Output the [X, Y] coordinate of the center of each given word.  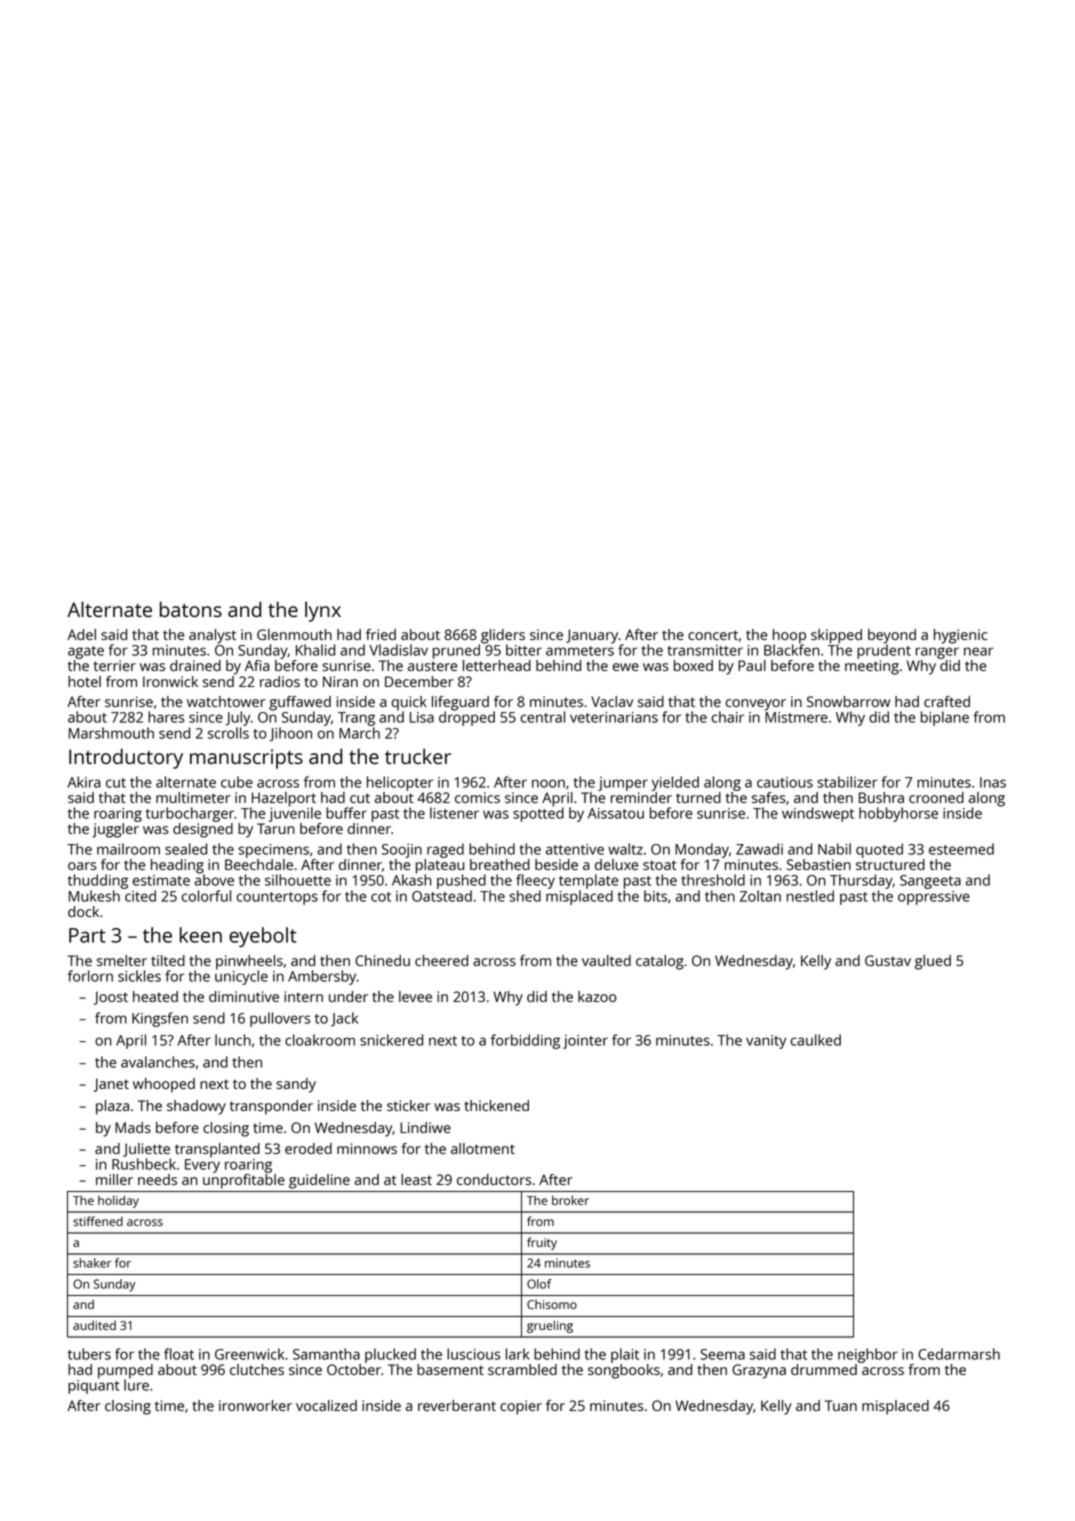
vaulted [606, 960]
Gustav [888, 960]
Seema [722, 1354]
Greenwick [249, 1354]
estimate [161, 880]
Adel [81, 634]
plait [625, 1355]
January [592, 636]
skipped [836, 636]
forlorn [90, 976]
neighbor [868, 1355]
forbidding [525, 1041]
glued [933, 962]
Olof [539, 1284]
